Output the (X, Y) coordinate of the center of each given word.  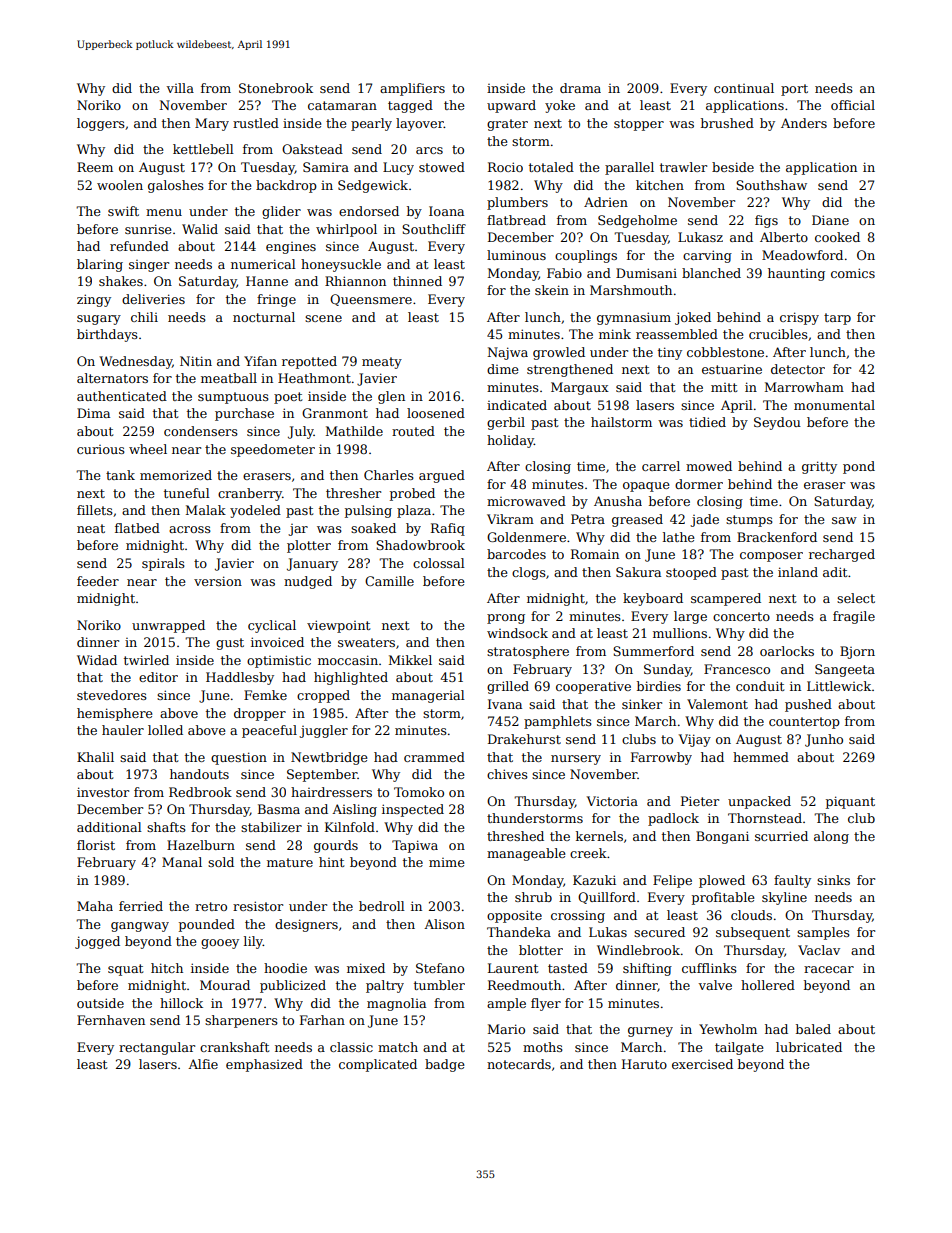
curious (101, 449)
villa (180, 88)
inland (798, 572)
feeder (98, 581)
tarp (837, 319)
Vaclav (819, 950)
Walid (200, 229)
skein (552, 290)
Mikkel (410, 660)
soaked (373, 528)
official (853, 105)
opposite (514, 916)
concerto (741, 616)
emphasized (264, 1065)
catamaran (342, 105)
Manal (182, 862)
